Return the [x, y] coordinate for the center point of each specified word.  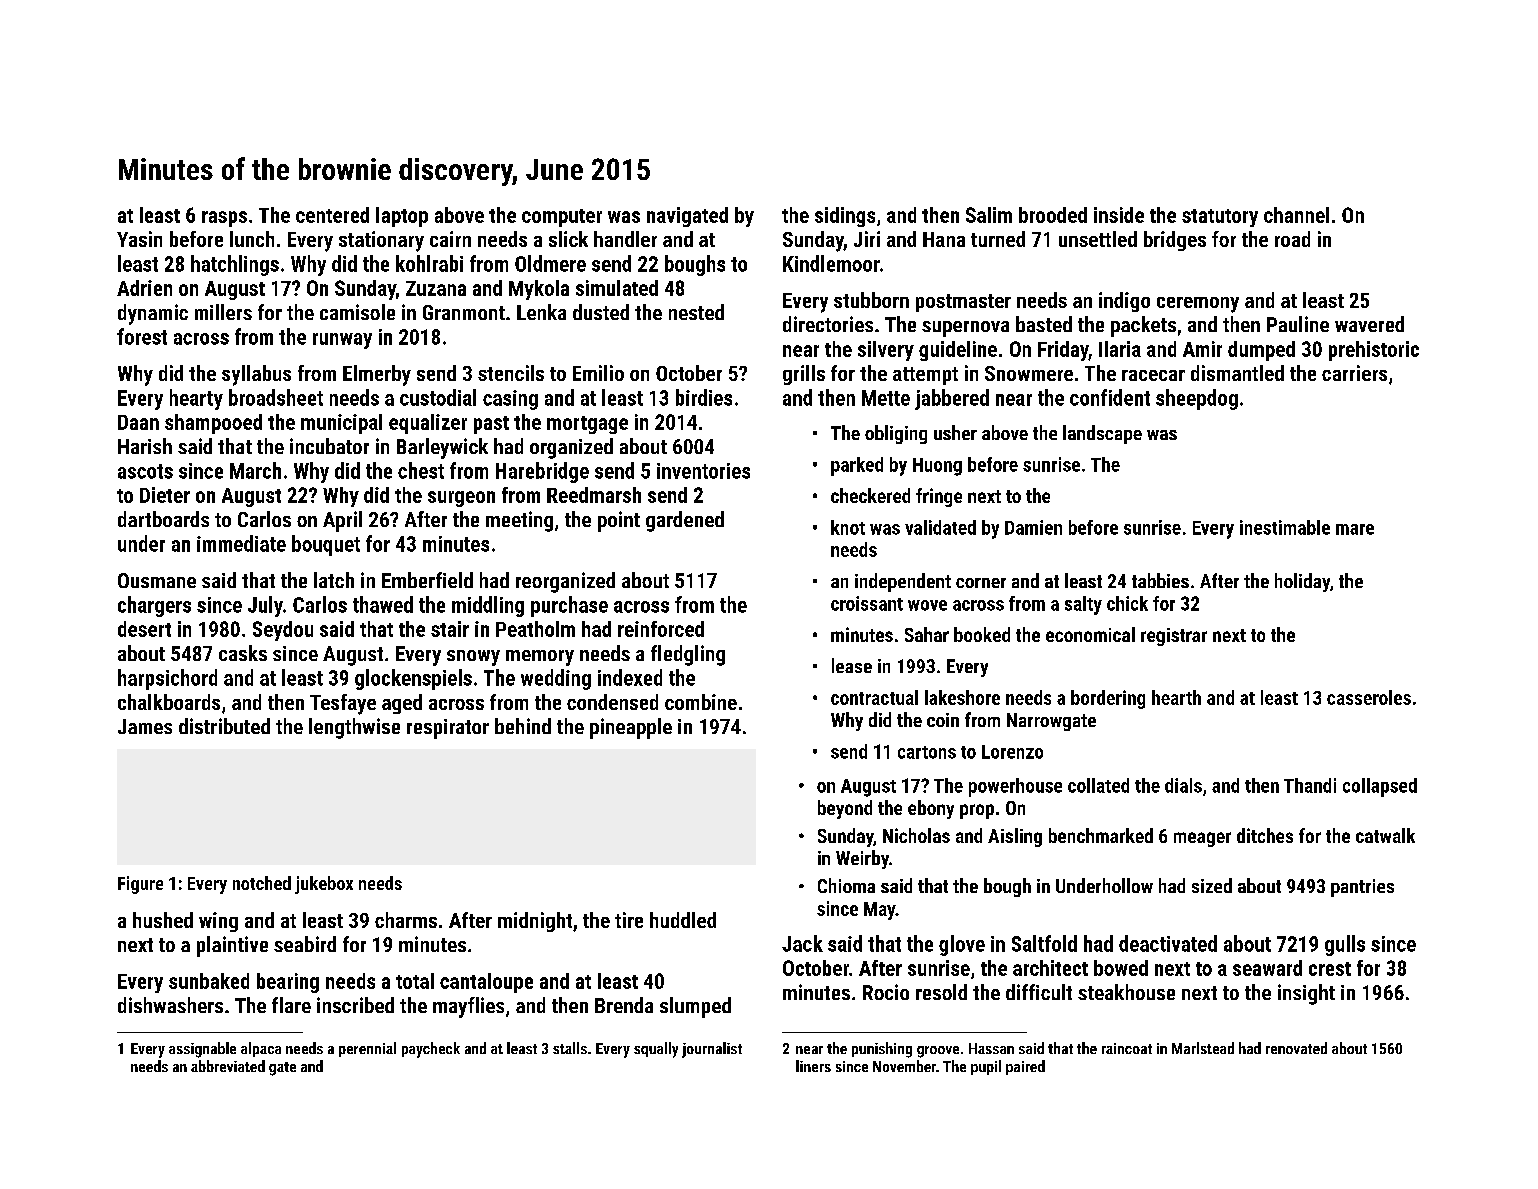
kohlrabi [429, 263]
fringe [939, 497]
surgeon [461, 499]
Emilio [598, 373]
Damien [1033, 527]
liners [813, 1066]
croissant [867, 603]
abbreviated [228, 1066]
